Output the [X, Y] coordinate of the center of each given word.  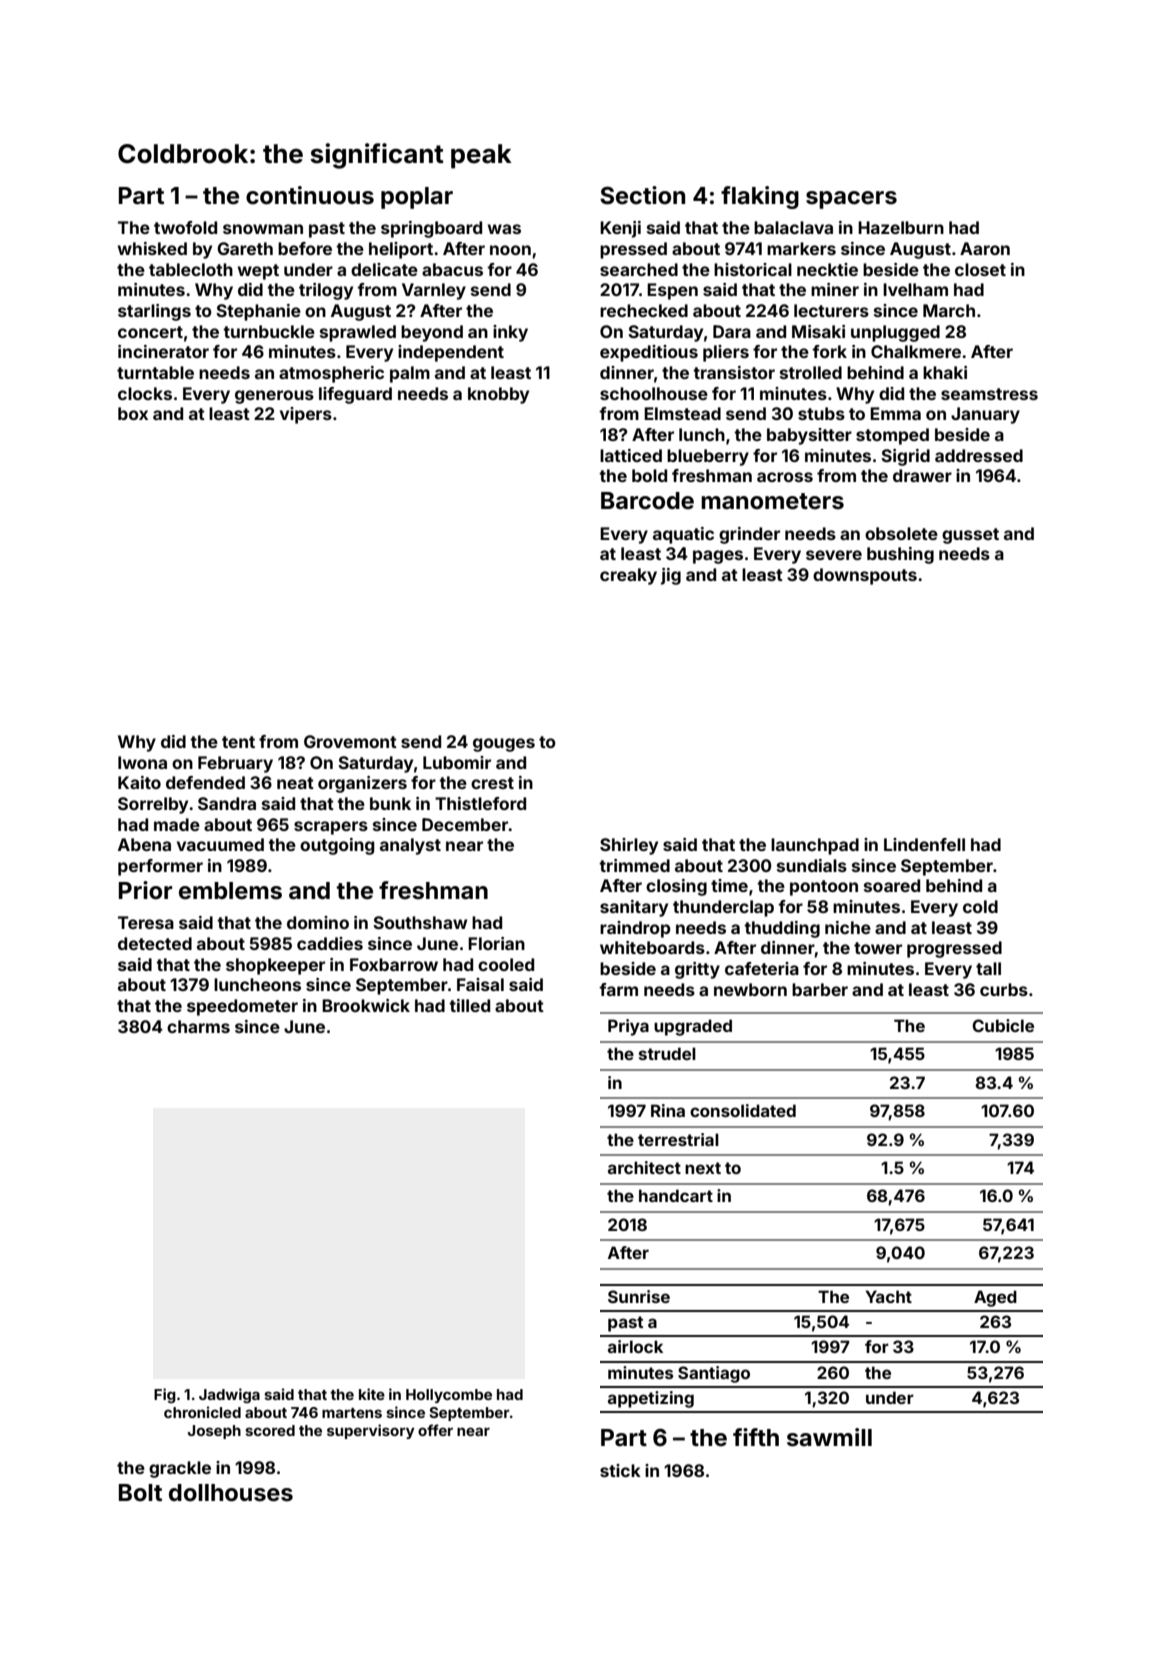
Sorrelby [153, 805]
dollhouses [231, 1493]
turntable [155, 372]
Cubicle [1003, 1025]
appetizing [651, 1399]
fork [829, 351]
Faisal [480, 984]
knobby [498, 395]
